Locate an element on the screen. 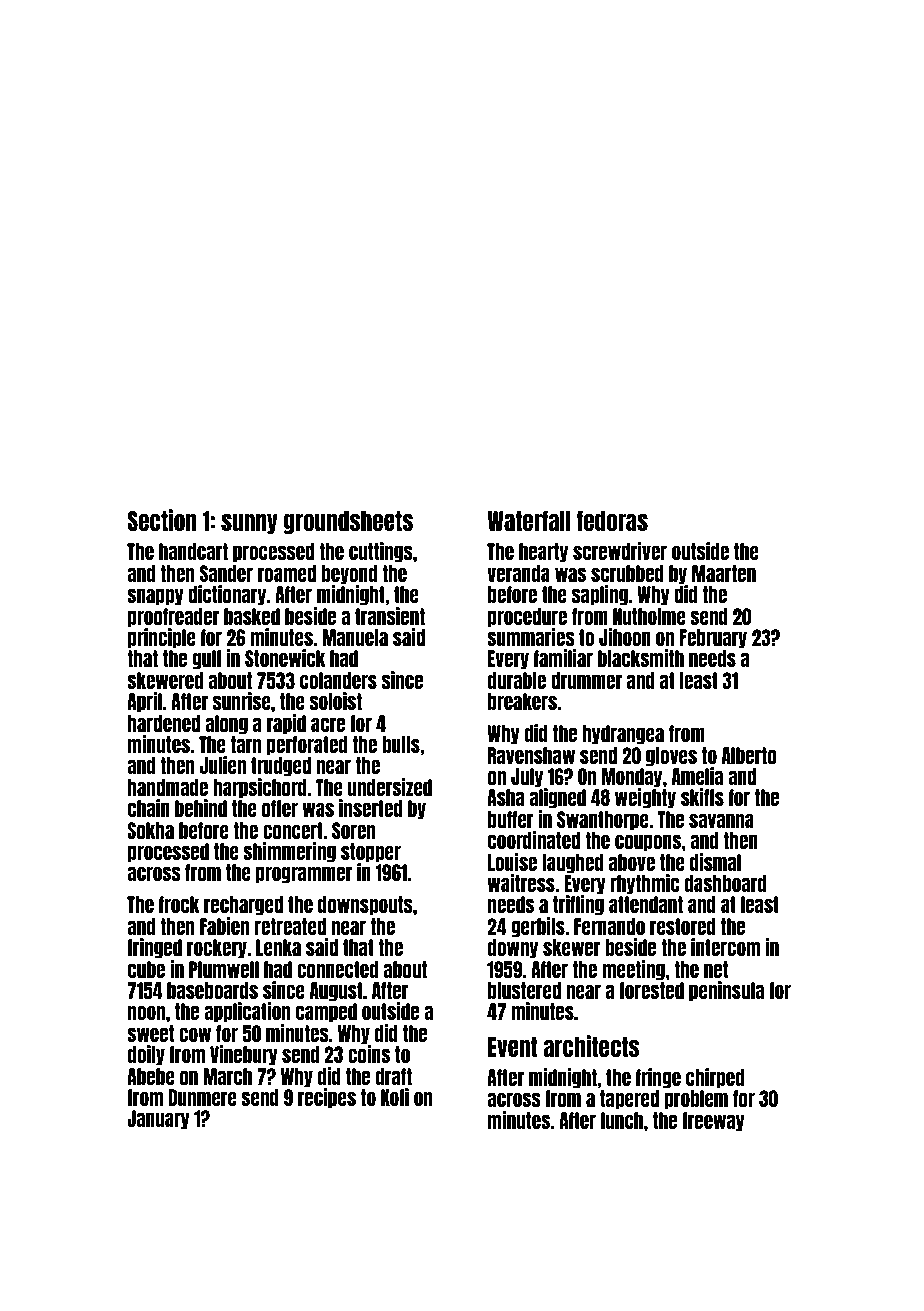 Image resolution: width=924 pixels, height=1311 pixels. cube is located at coordinates (146, 969).
